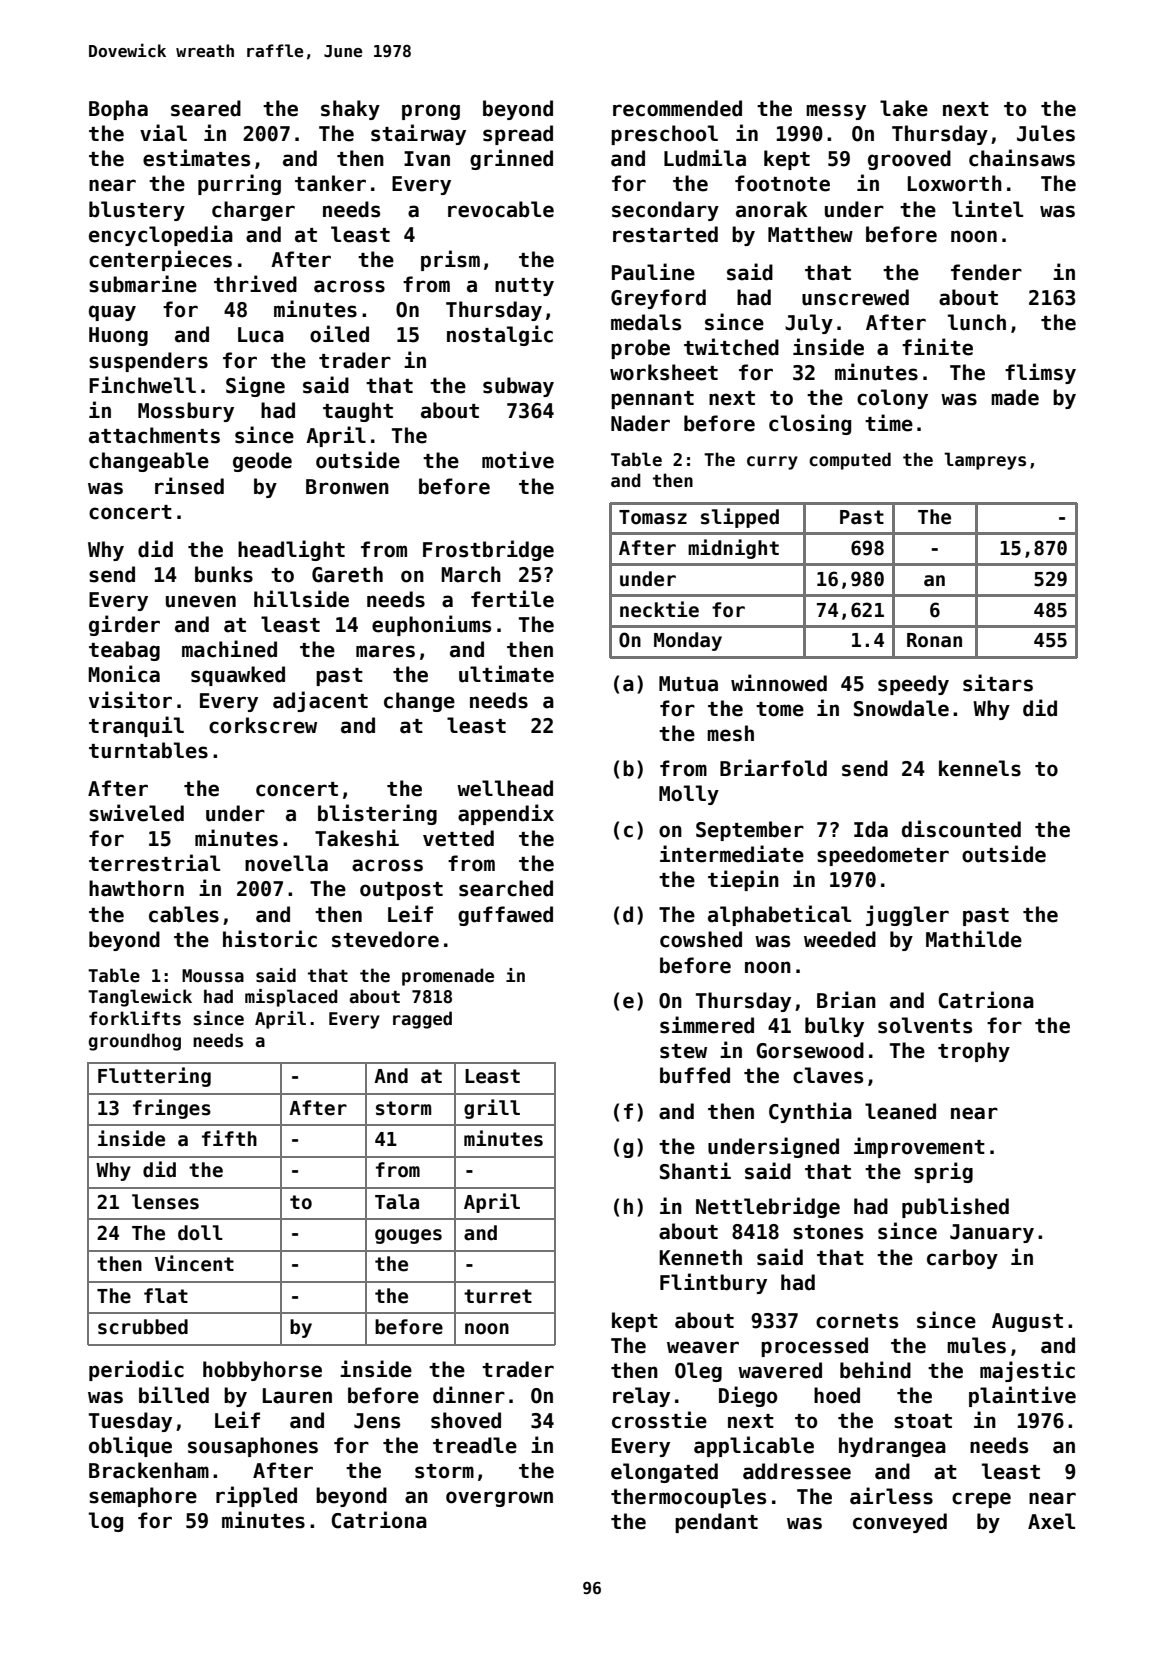 Image resolution: width=1165 pixels, height=1654 pixels. Describe the element at coordinates (810, 234) in the document. I see `Matthew` at that location.
